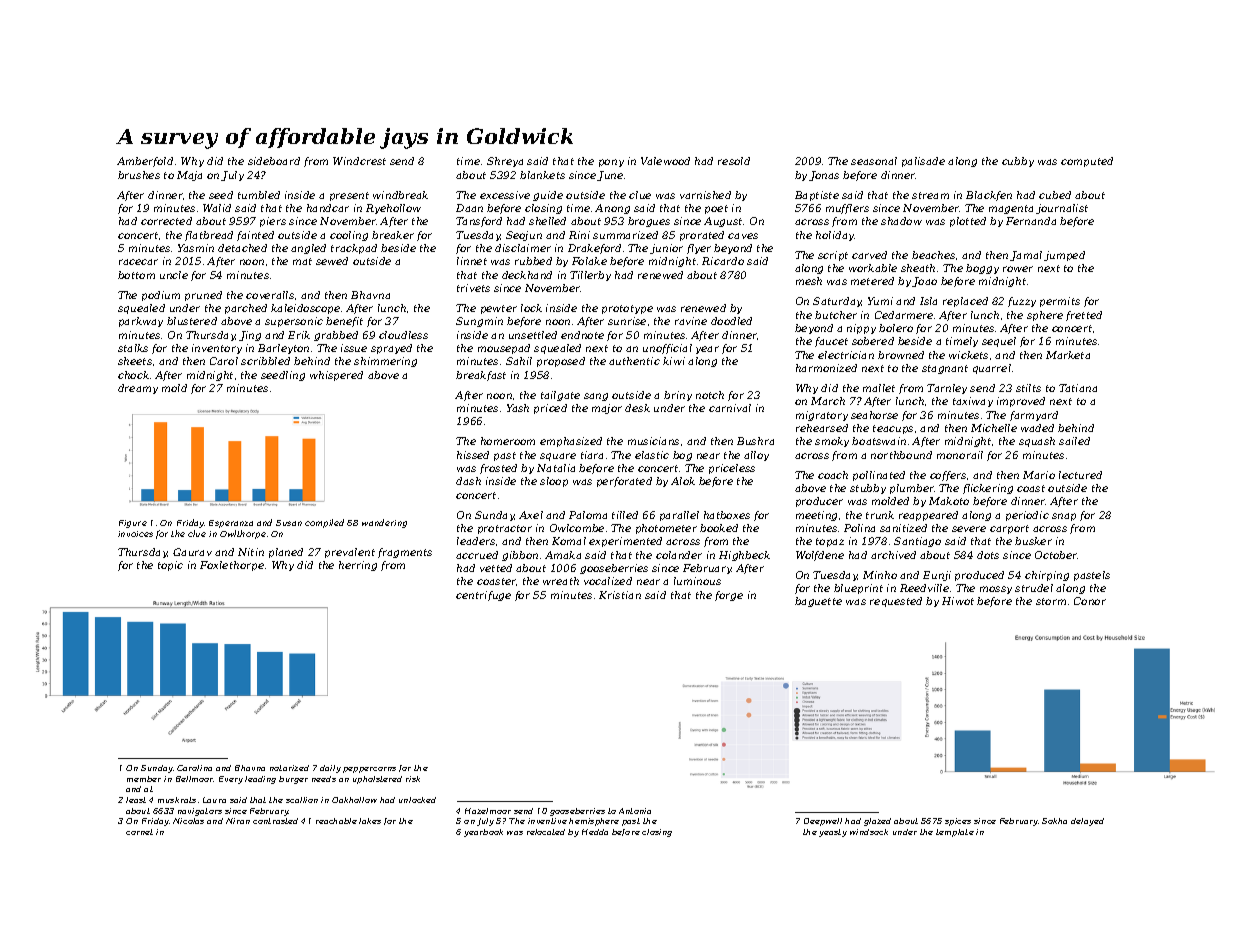  Describe the element at coordinates (949, 501) in the screenshot. I see `Makoto` at that location.
